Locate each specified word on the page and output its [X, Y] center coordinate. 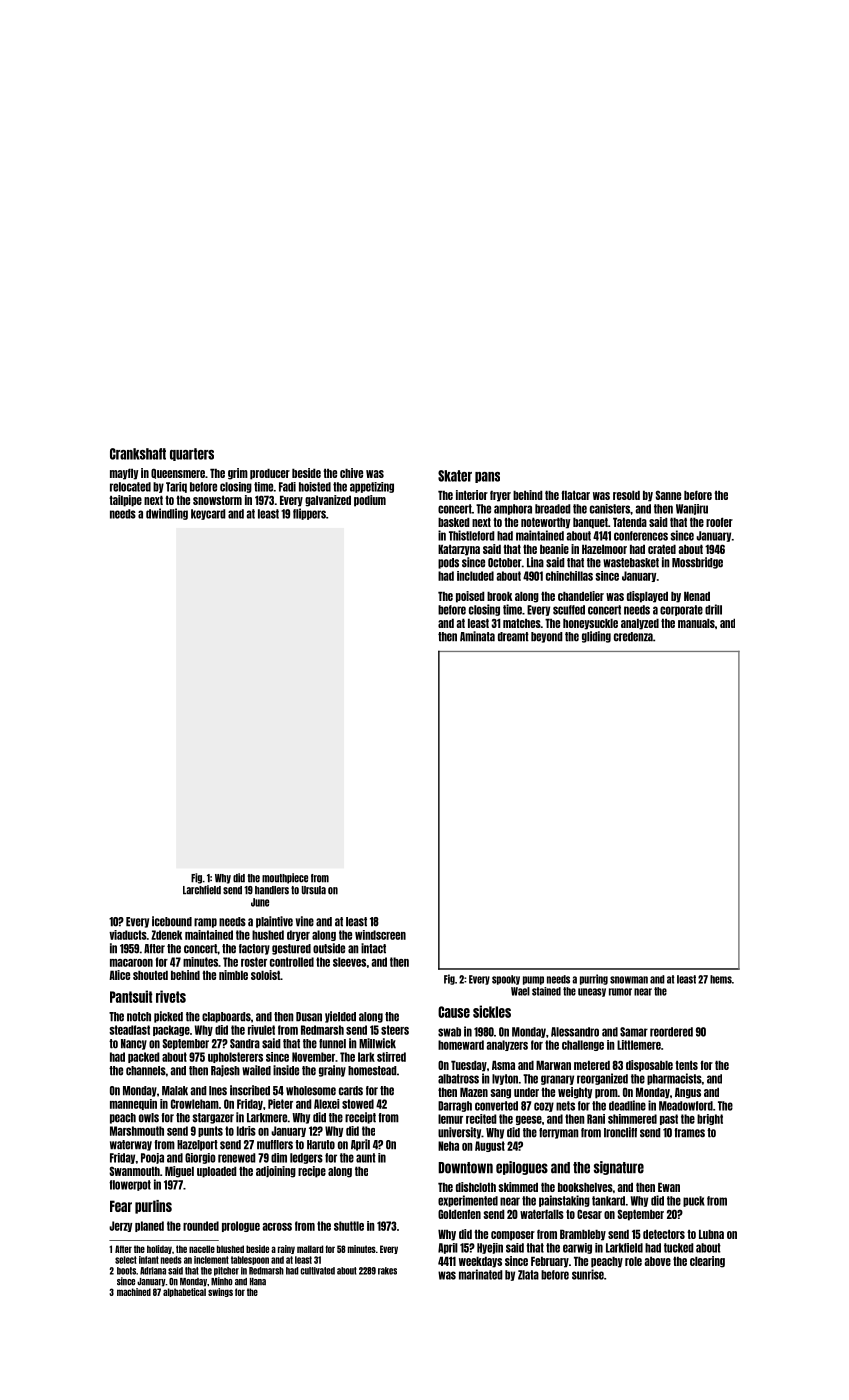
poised [470, 597]
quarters [192, 454]
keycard [208, 514]
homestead [372, 1071]
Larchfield [202, 890]
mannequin [133, 1104]
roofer [719, 522]
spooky [506, 980]
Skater [455, 476]
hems [721, 979]
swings [220, 1292]
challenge [583, 1045]
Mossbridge [697, 563]
